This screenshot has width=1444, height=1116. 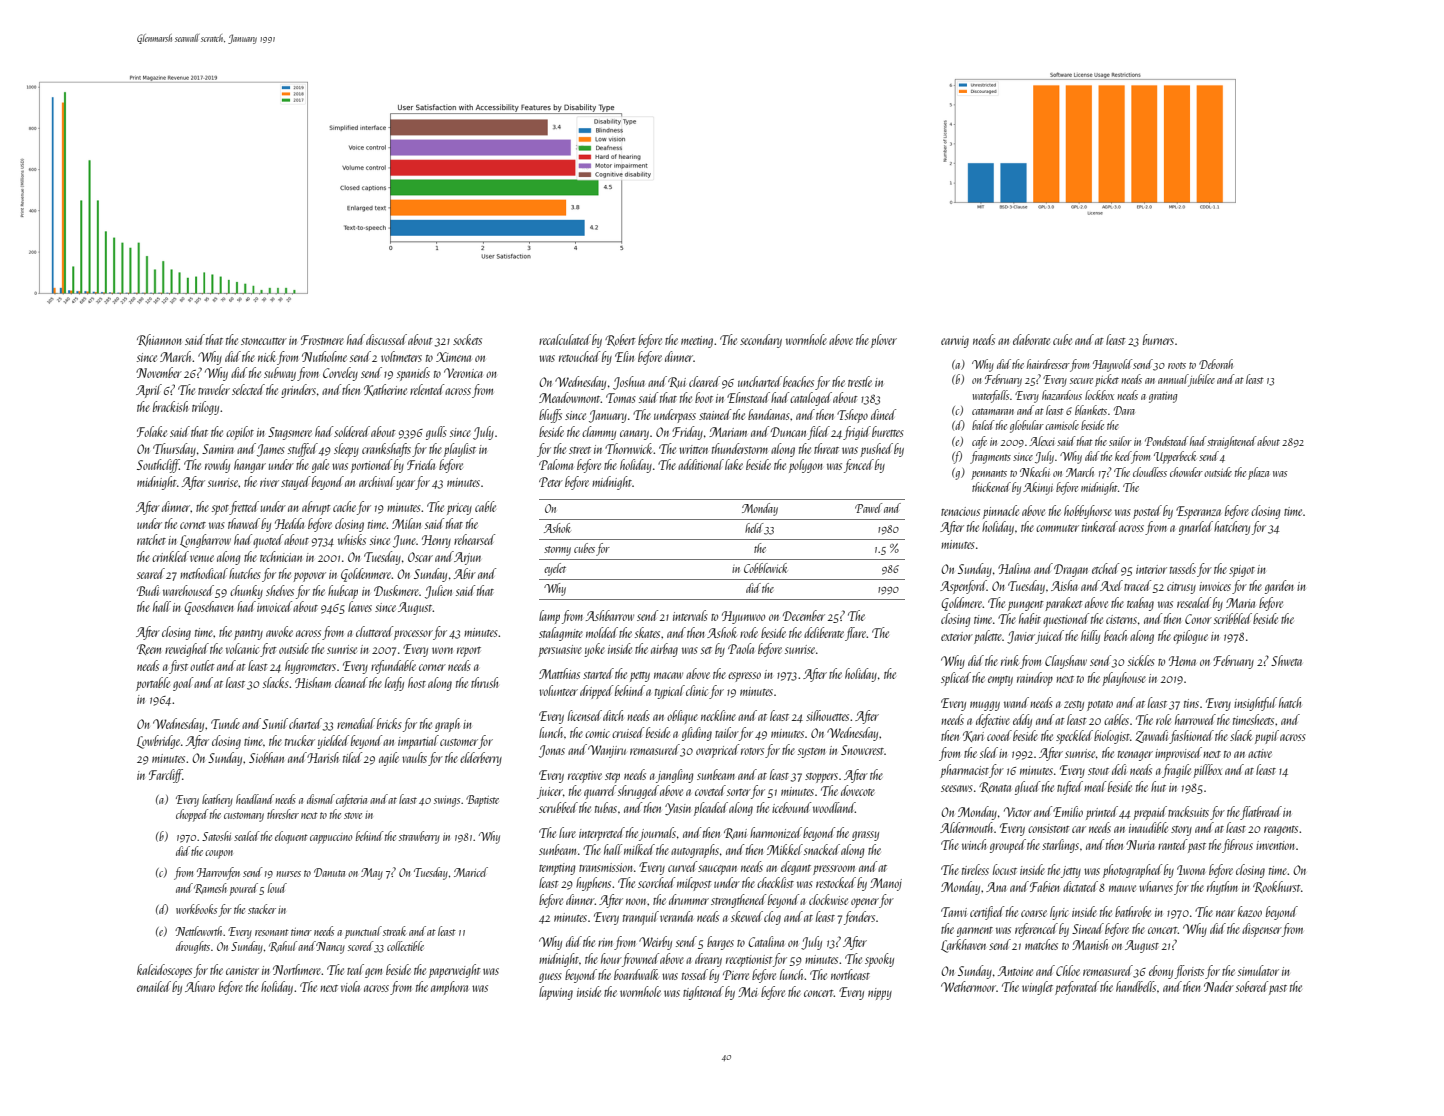 I want to click on empty, so click(x=1000, y=681).
